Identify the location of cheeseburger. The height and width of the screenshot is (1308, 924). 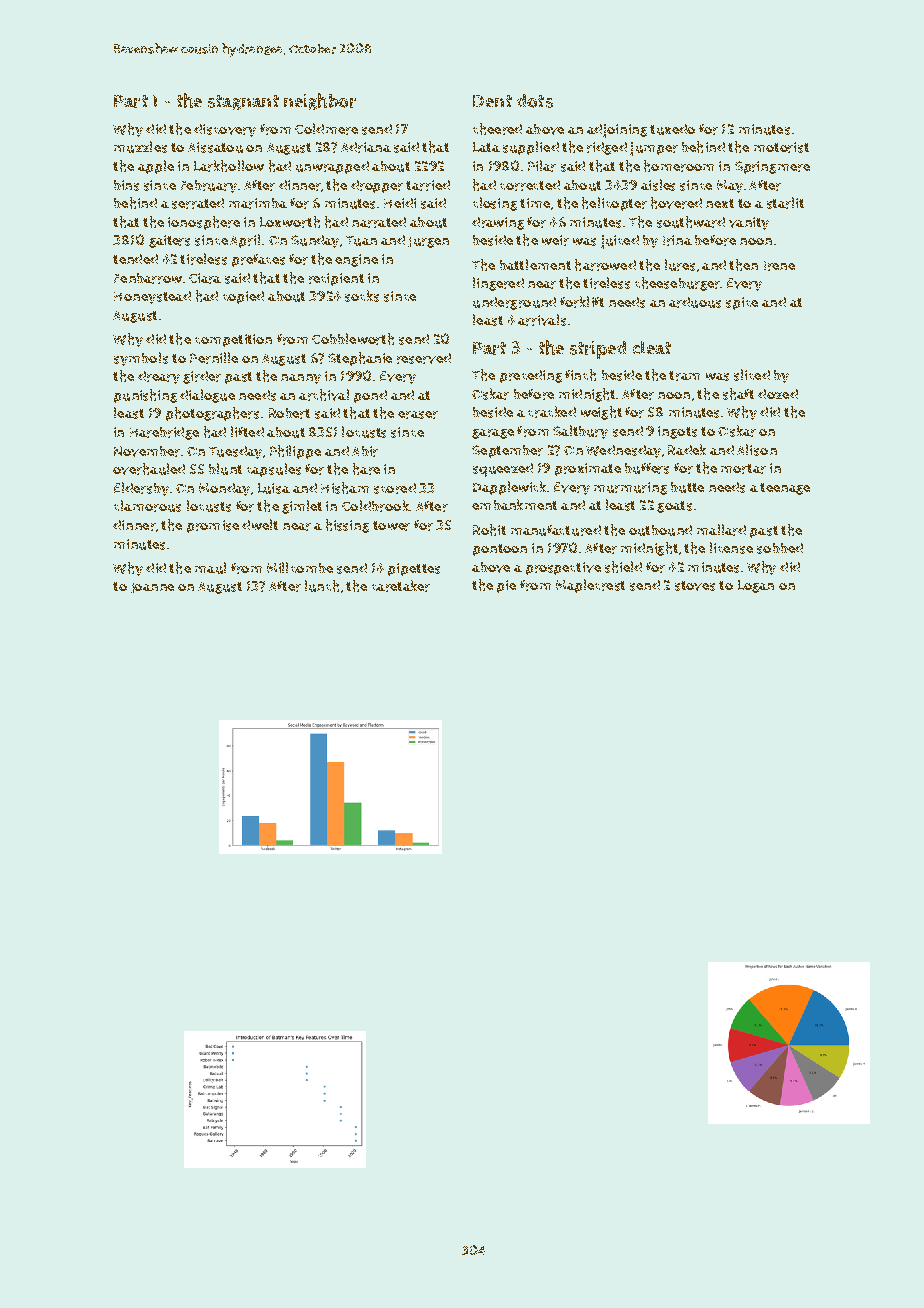
(677, 284).
